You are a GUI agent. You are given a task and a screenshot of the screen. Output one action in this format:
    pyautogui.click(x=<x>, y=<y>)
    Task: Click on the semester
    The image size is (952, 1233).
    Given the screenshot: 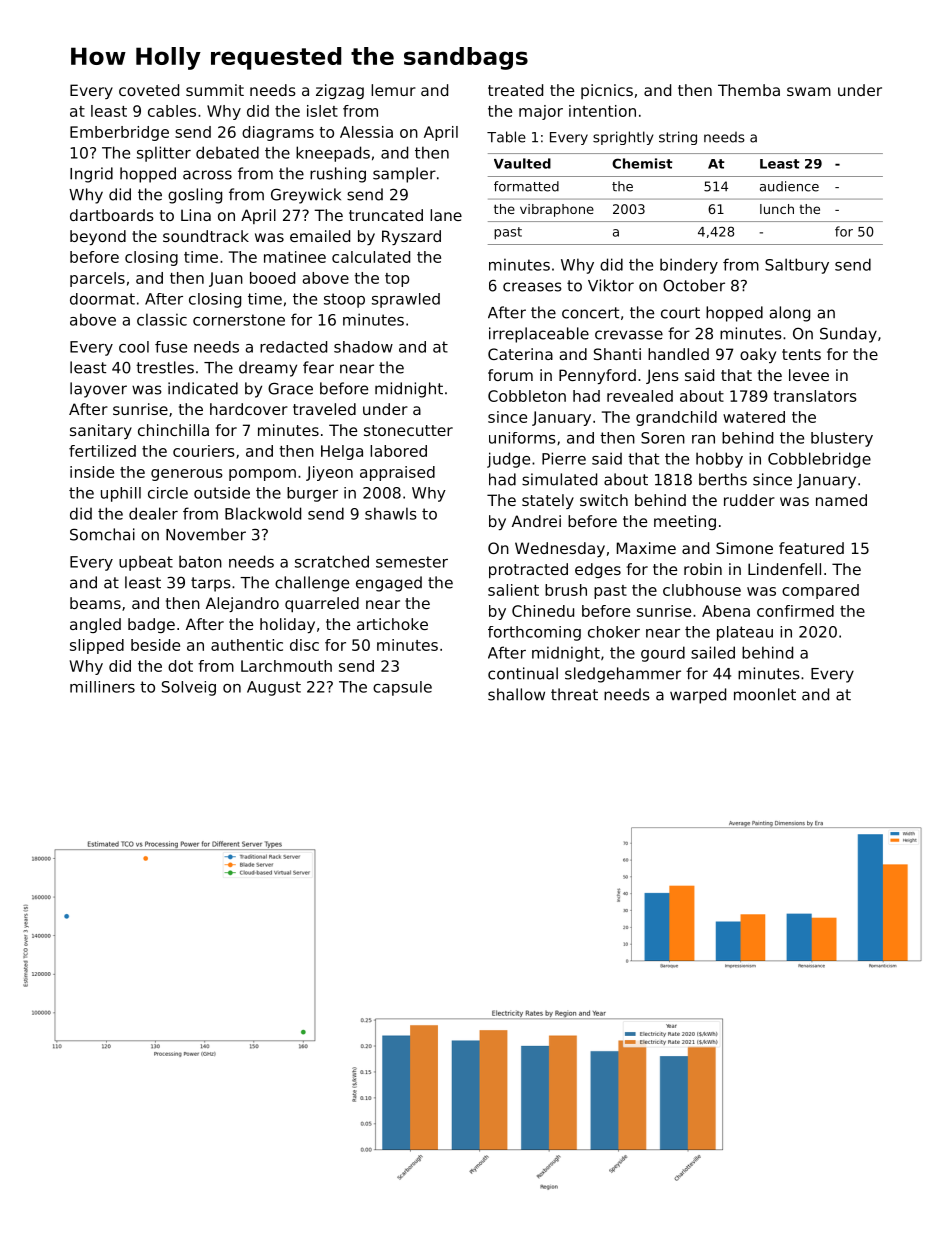 What is the action you would take?
    pyautogui.click(x=412, y=562)
